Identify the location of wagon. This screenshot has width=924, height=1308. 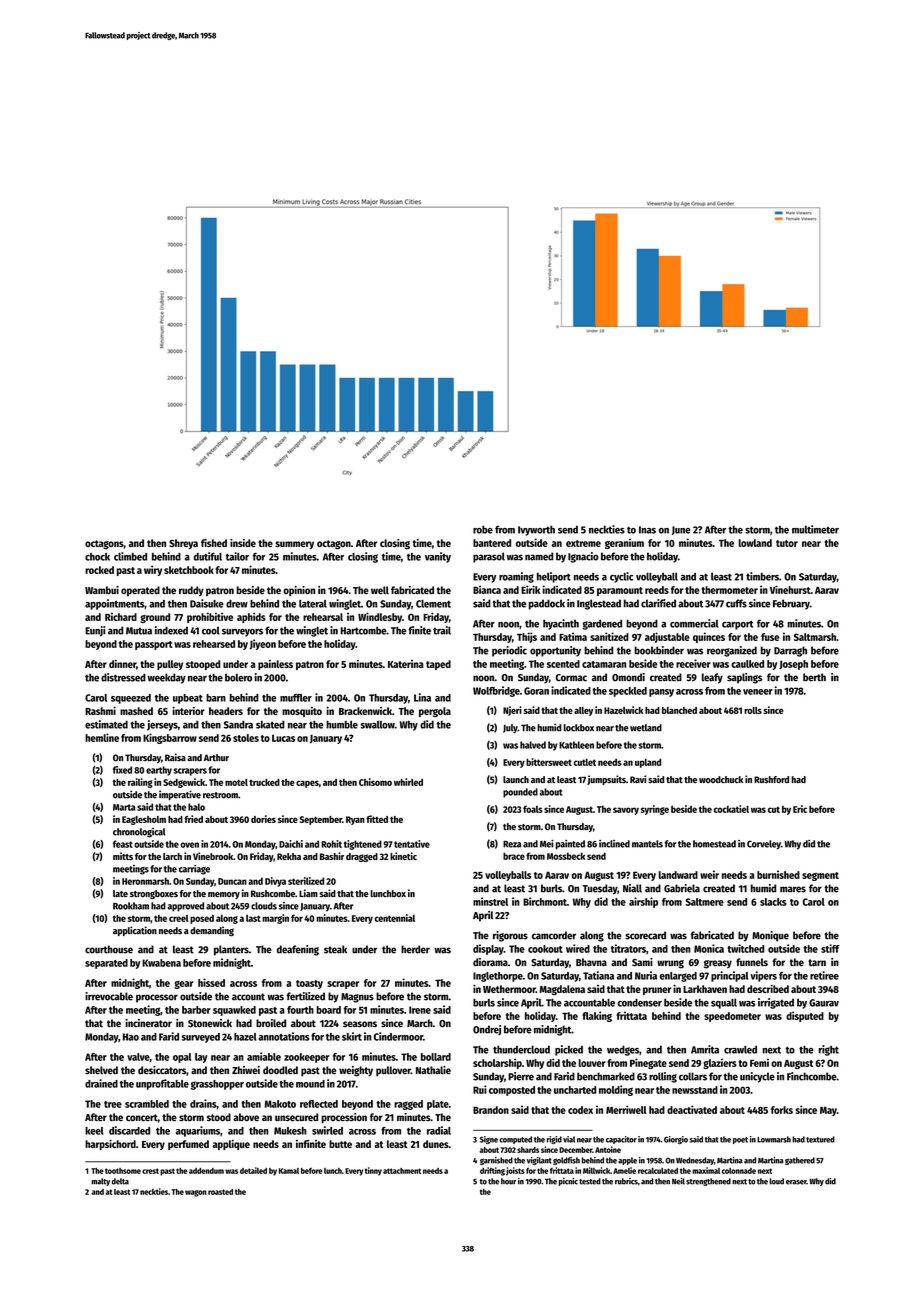
(196, 1193).
